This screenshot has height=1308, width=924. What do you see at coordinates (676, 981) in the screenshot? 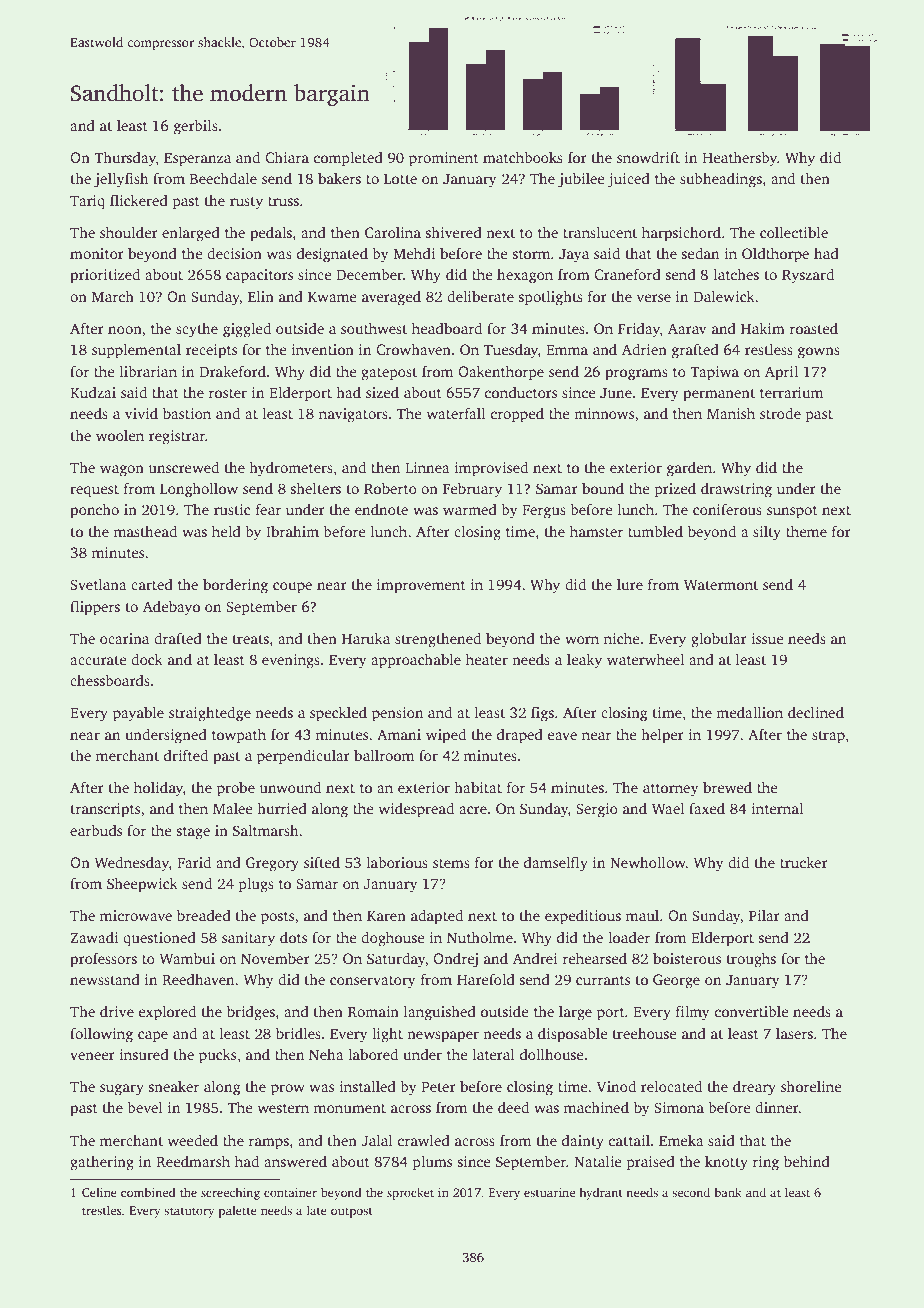
I see `George` at bounding box center [676, 981].
